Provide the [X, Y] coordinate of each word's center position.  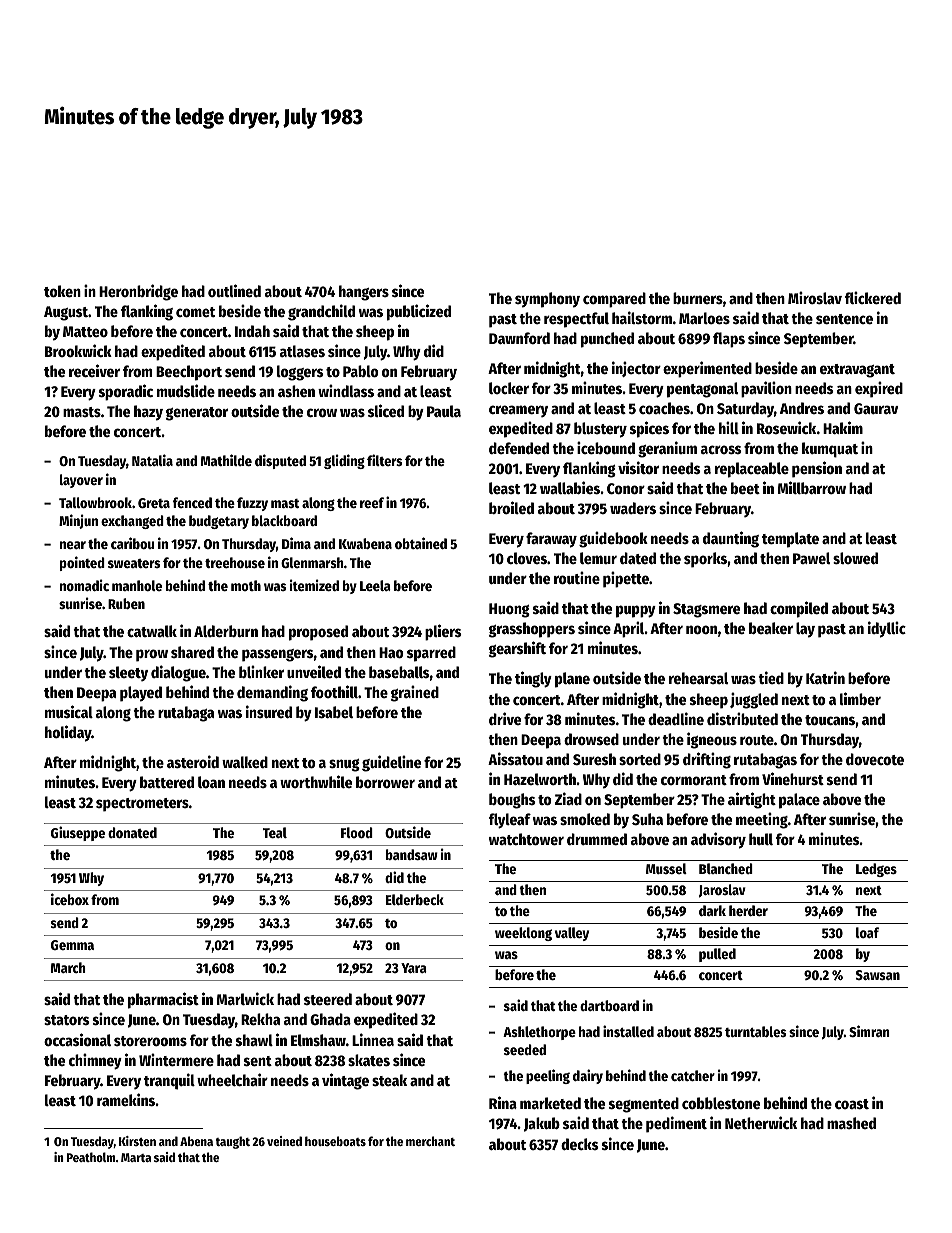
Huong [509, 610]
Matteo [85, 331]
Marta [136, 1157]
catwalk [152, 631]
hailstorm [642, 317]
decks [580, 1144]
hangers [364, 293]
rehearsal [698, 678]
